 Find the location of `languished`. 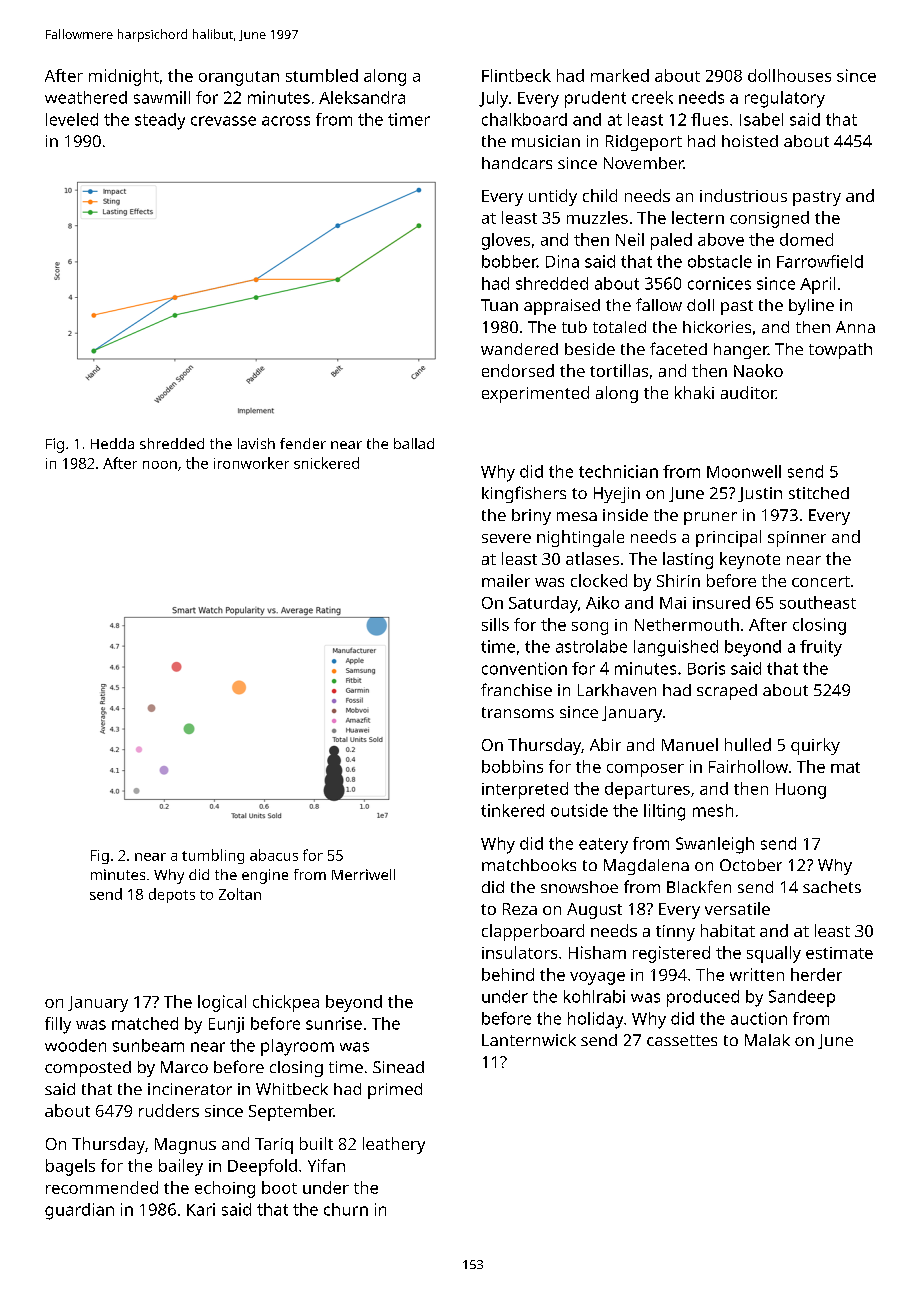

languished is located at coordinates (676, 648).
